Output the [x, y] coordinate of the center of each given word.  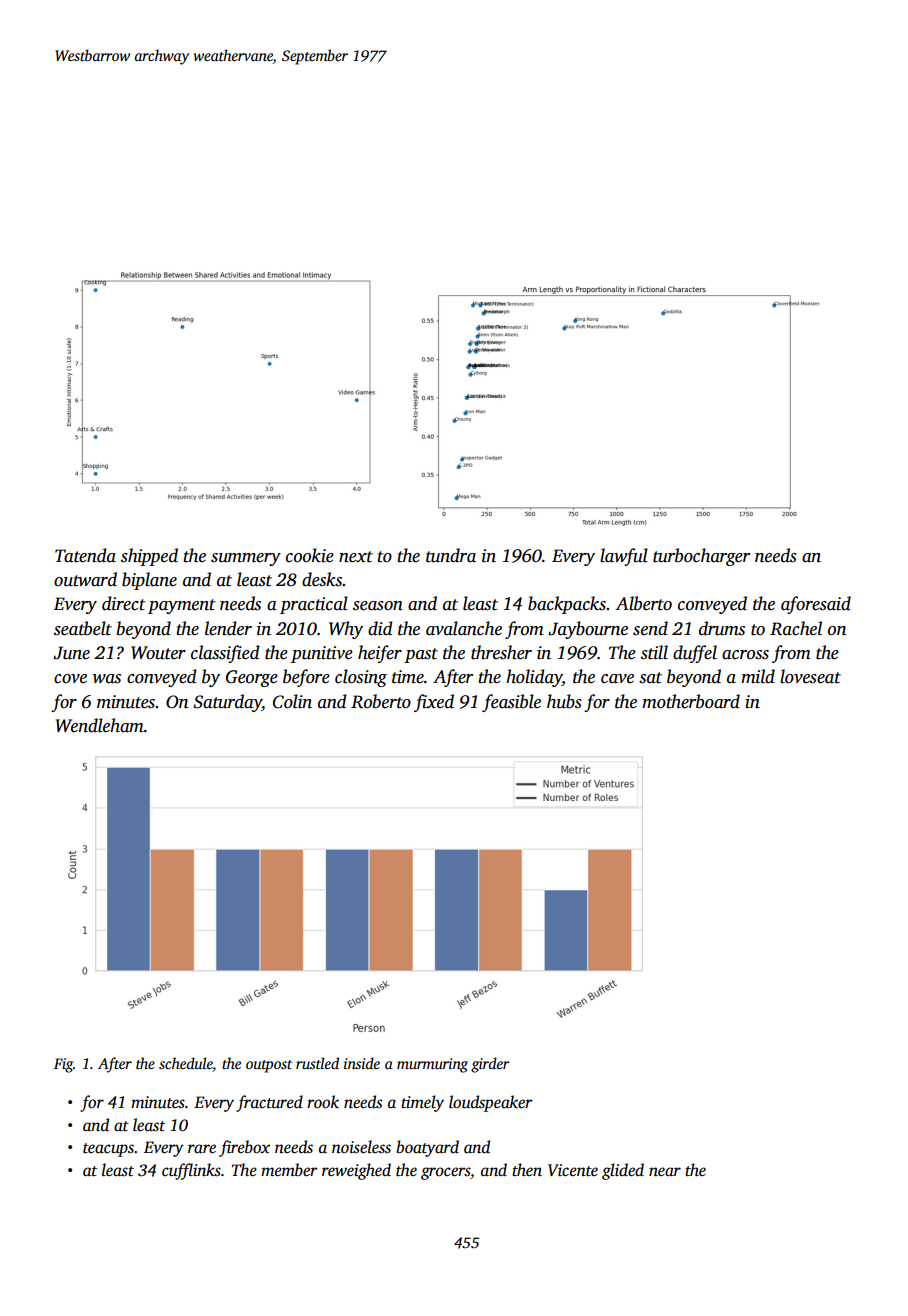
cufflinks [191, 1171]
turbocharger [701, 557]
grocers [445, 1173]
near [665, 1172]
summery [246, 559]
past [421, 655]
